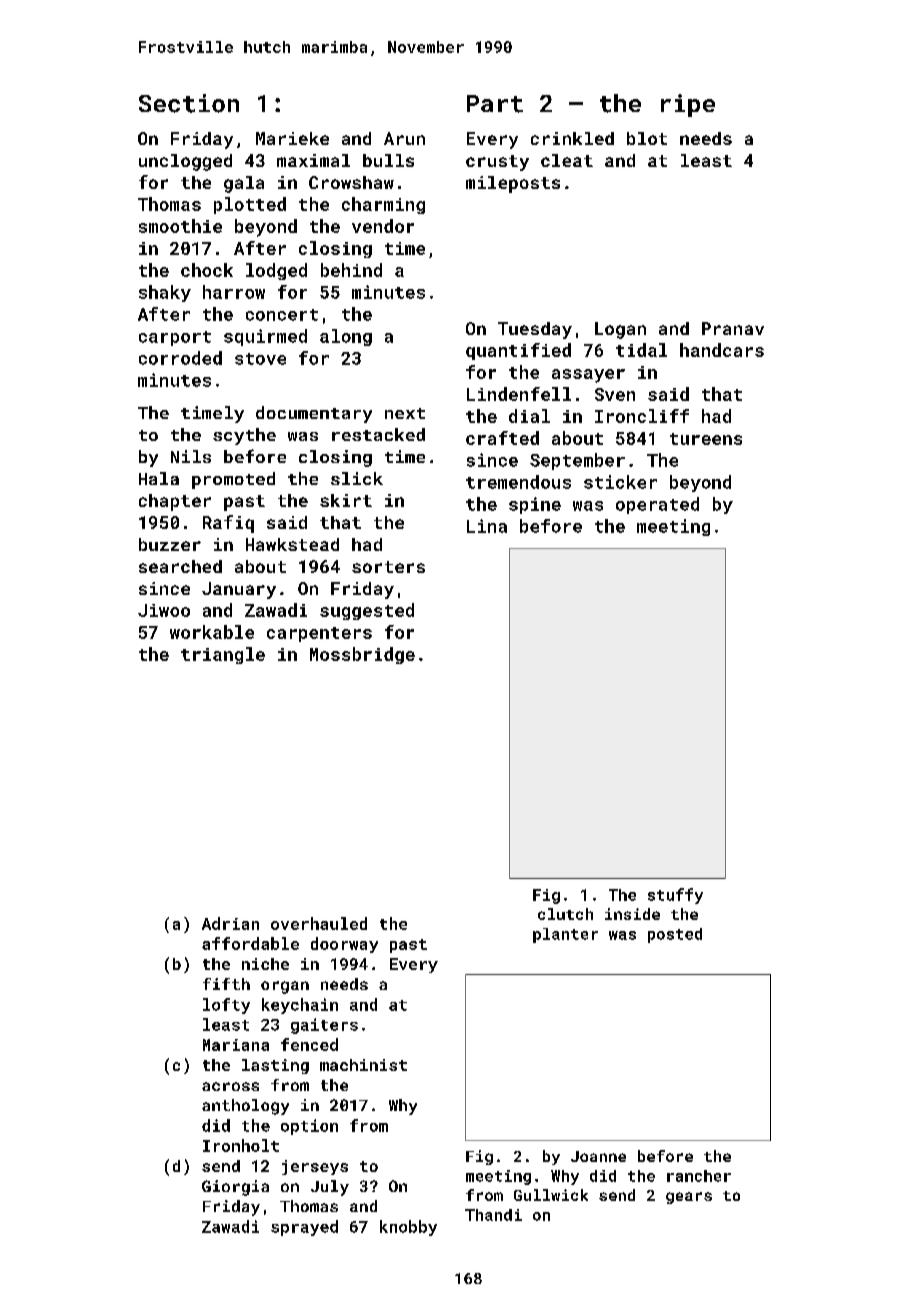 Image resolution: width=908 pixels, height=1316 pixels. I want to click on ripe, so click(688, 105).
